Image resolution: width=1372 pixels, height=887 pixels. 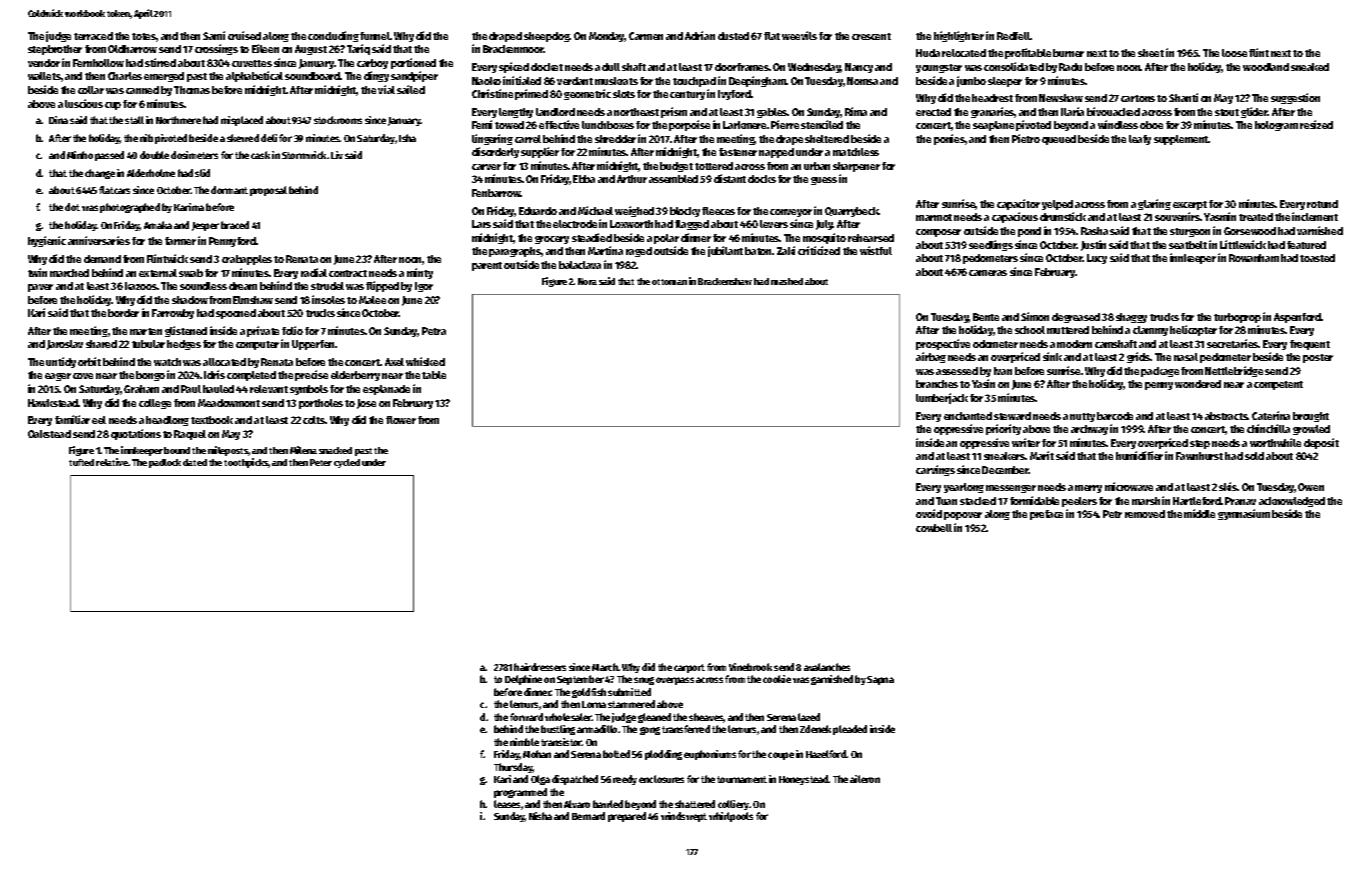 What do you see at coordinates (146, 331) in the document?
I see `marten` at bounding box center [146, 331].
